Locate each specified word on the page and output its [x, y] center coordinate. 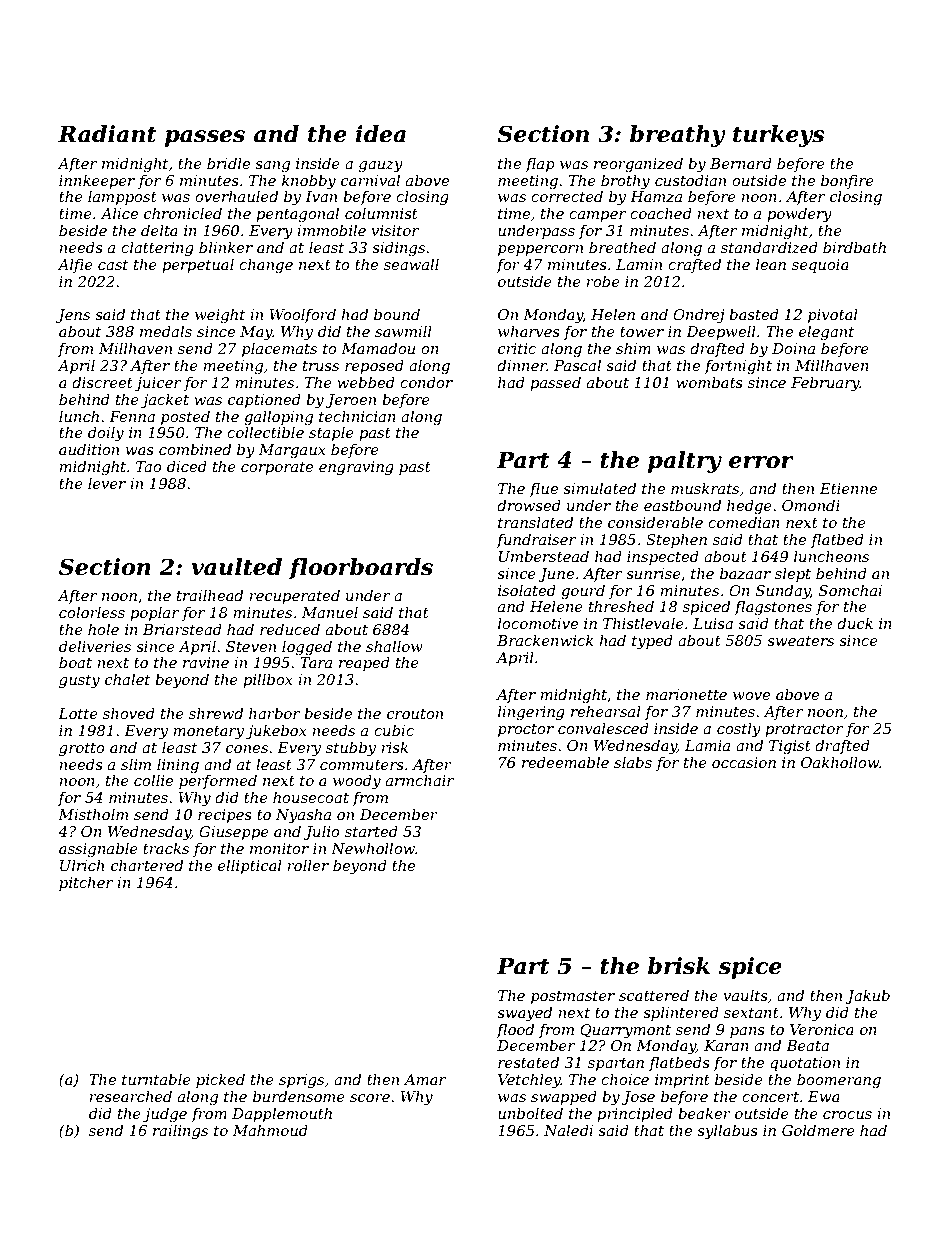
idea [380, 134]
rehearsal [606, 711]
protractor [804, 730]
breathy [678, 136]
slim [136, 764]
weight [220, 316]
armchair [420, 780]
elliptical [250, 866]
